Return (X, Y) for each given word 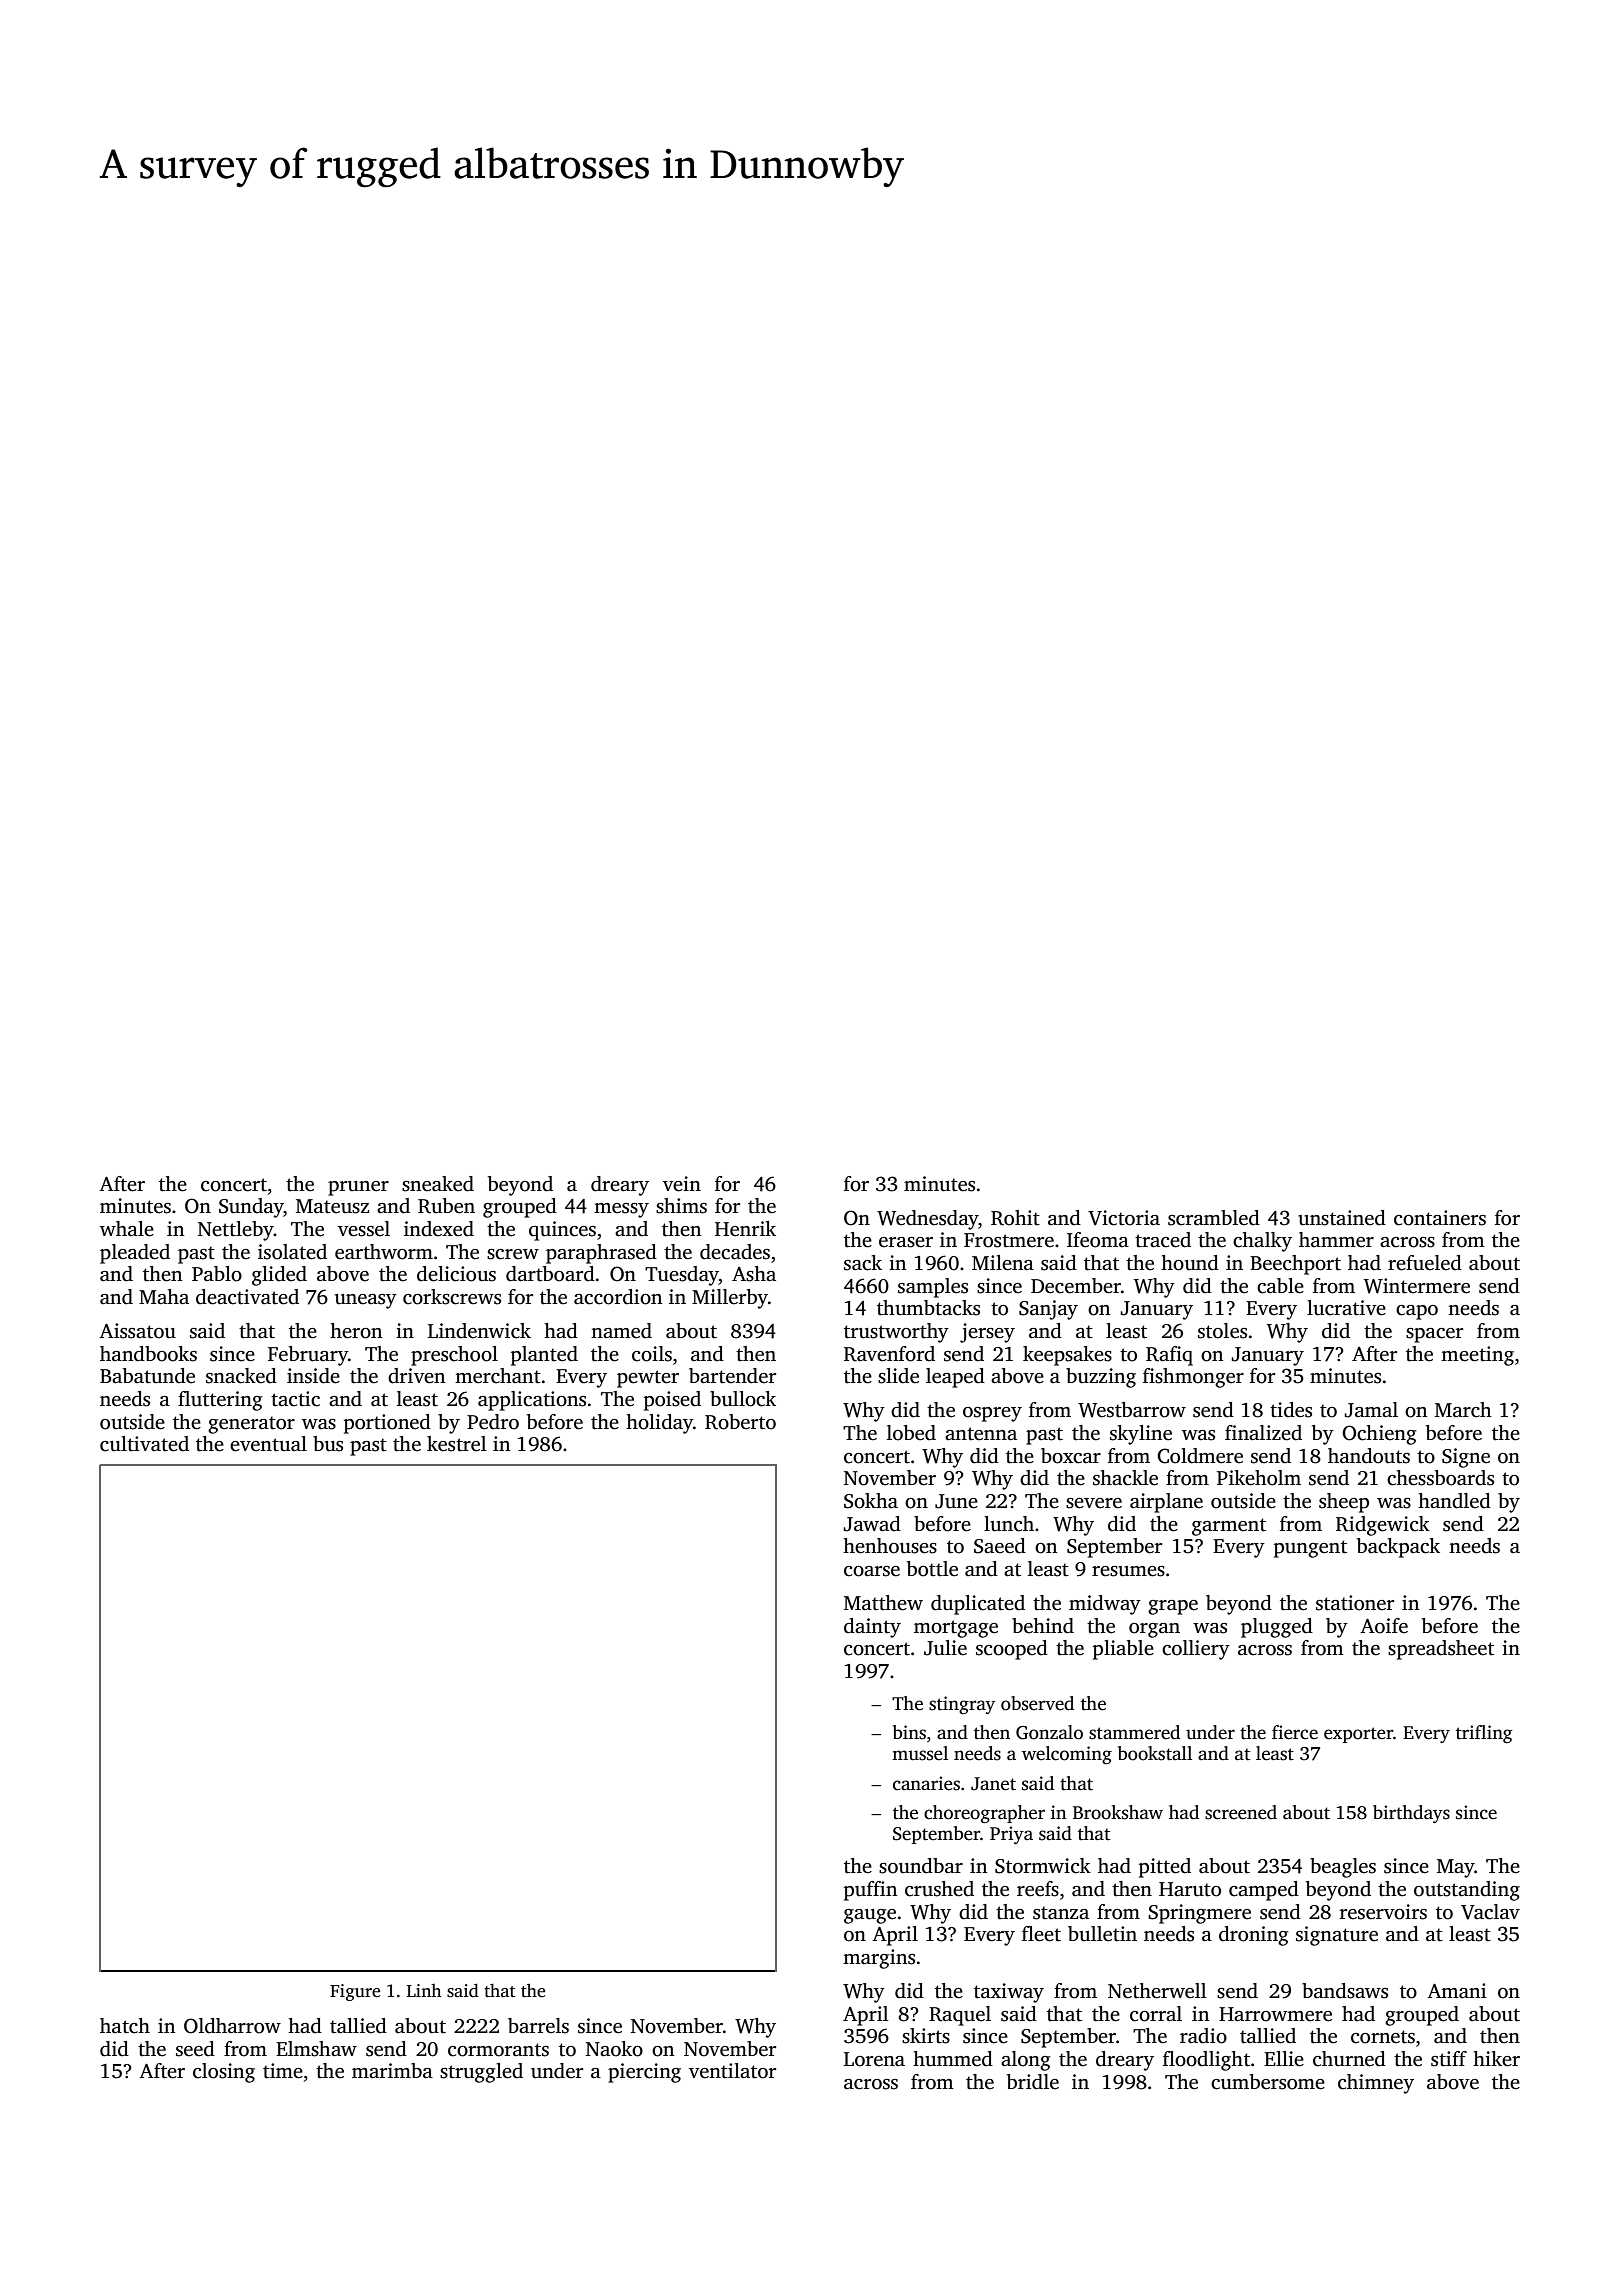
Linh (424, 1990)
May (1456, 1868)
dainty (872, 1628)
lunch (1009, 1524)
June (956, 1501)
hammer (1336, 1240)
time (283, 2071)
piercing (644, 2073)
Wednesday (927, 1220)
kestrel (457, 1444)
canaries (926, 1783)
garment (1229, 1527)
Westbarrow (1132, 1410)
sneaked (438, 1184)
